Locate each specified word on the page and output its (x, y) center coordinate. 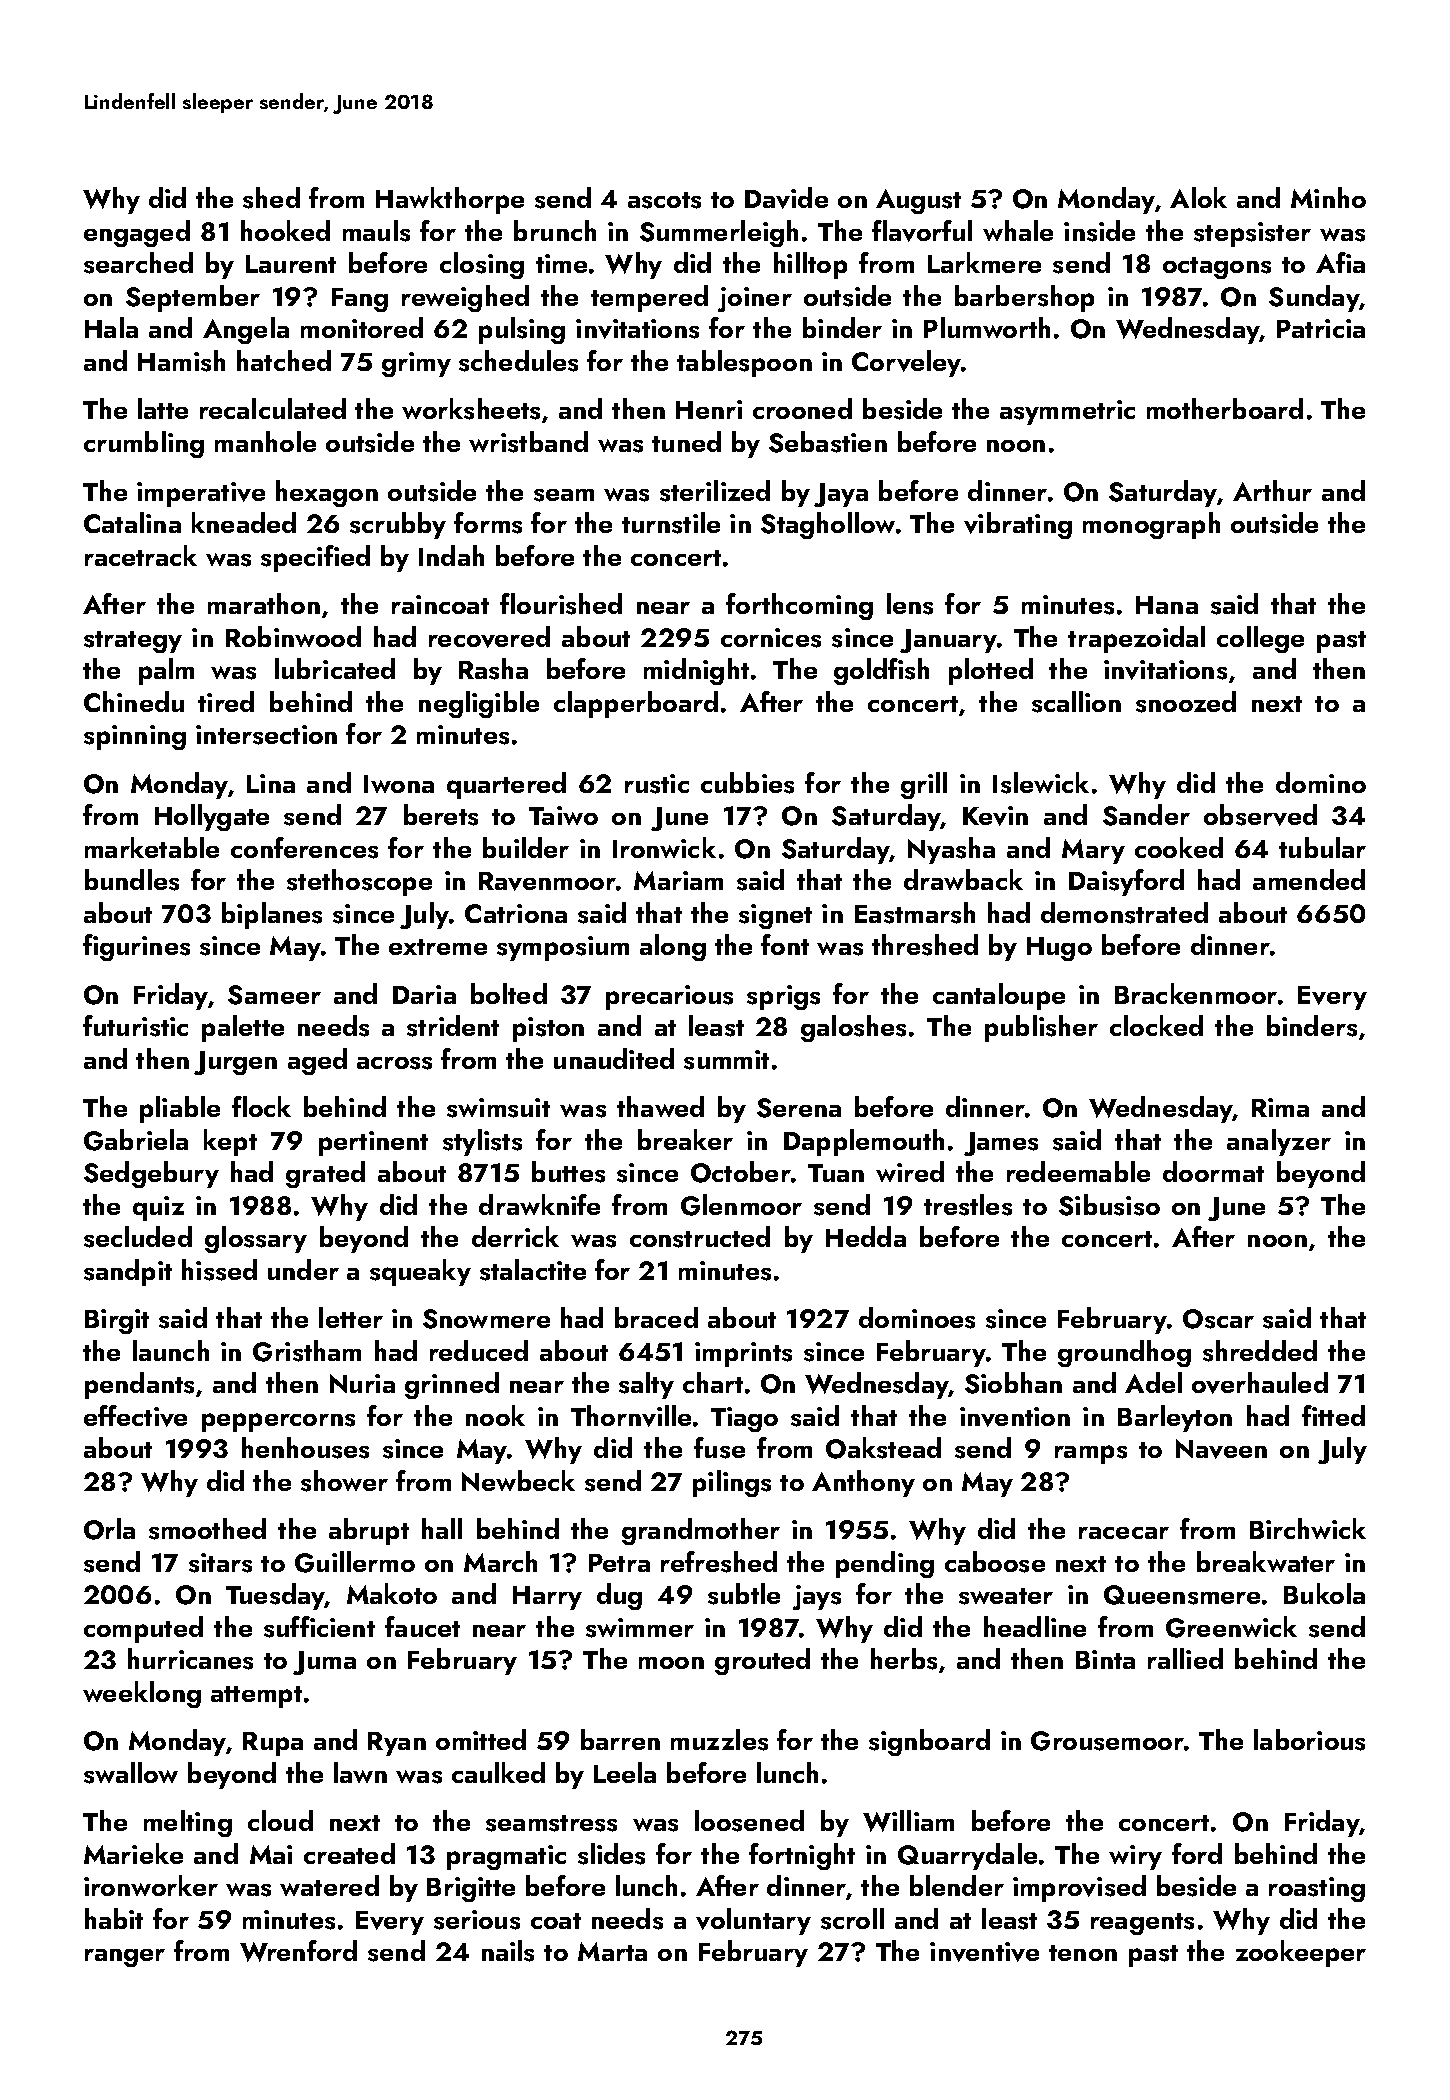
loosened (749, 1821)
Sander (1146, 815)
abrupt (369, 1531)
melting (188, 1823)
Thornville (631, 1416)
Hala (111, 327)
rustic (657, 784)
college (1260, 639)
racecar (1124, 1533)
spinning (135, 737)
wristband (528, 442)
